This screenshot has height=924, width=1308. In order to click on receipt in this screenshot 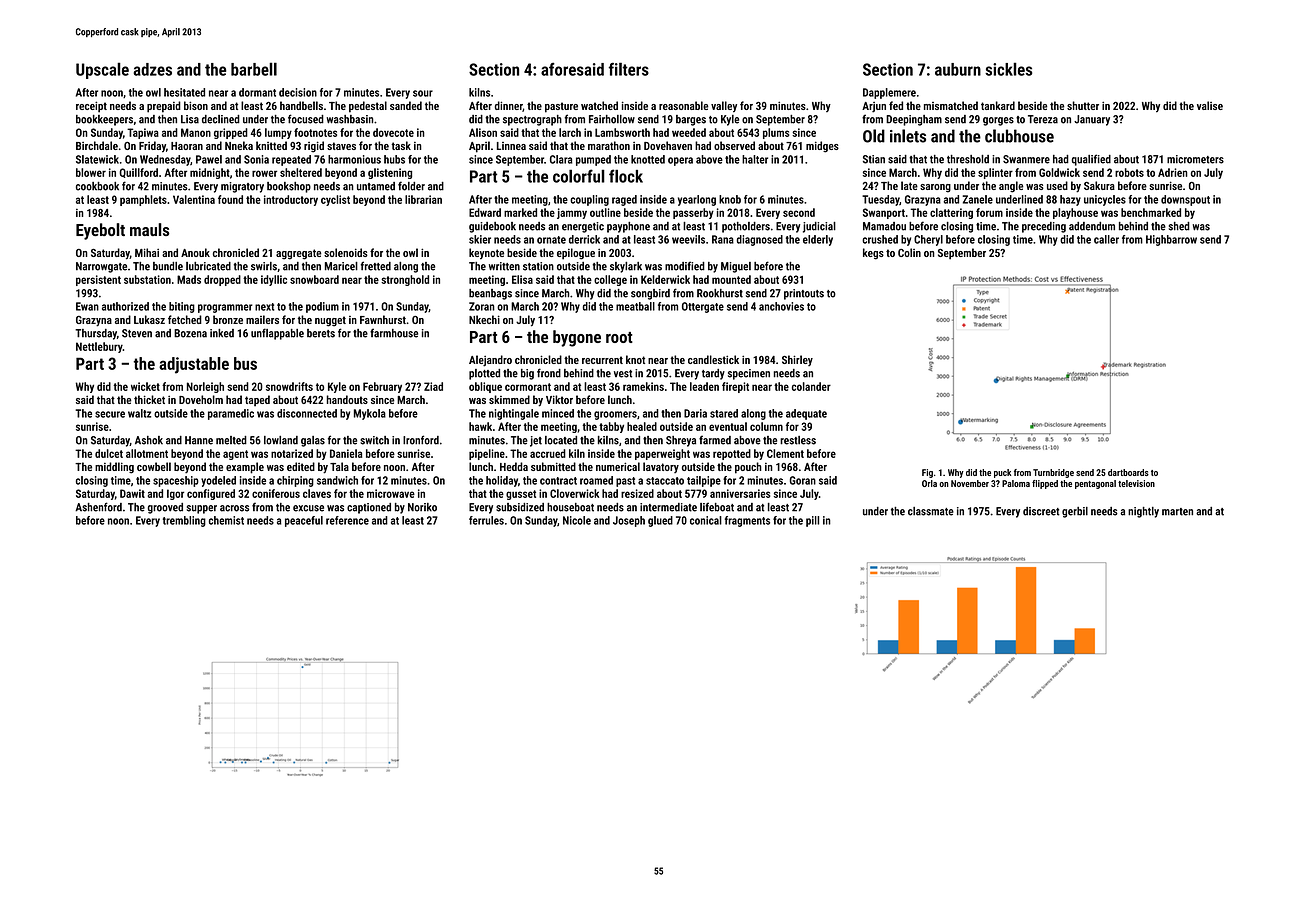, I will do `click(91, 107)`.
